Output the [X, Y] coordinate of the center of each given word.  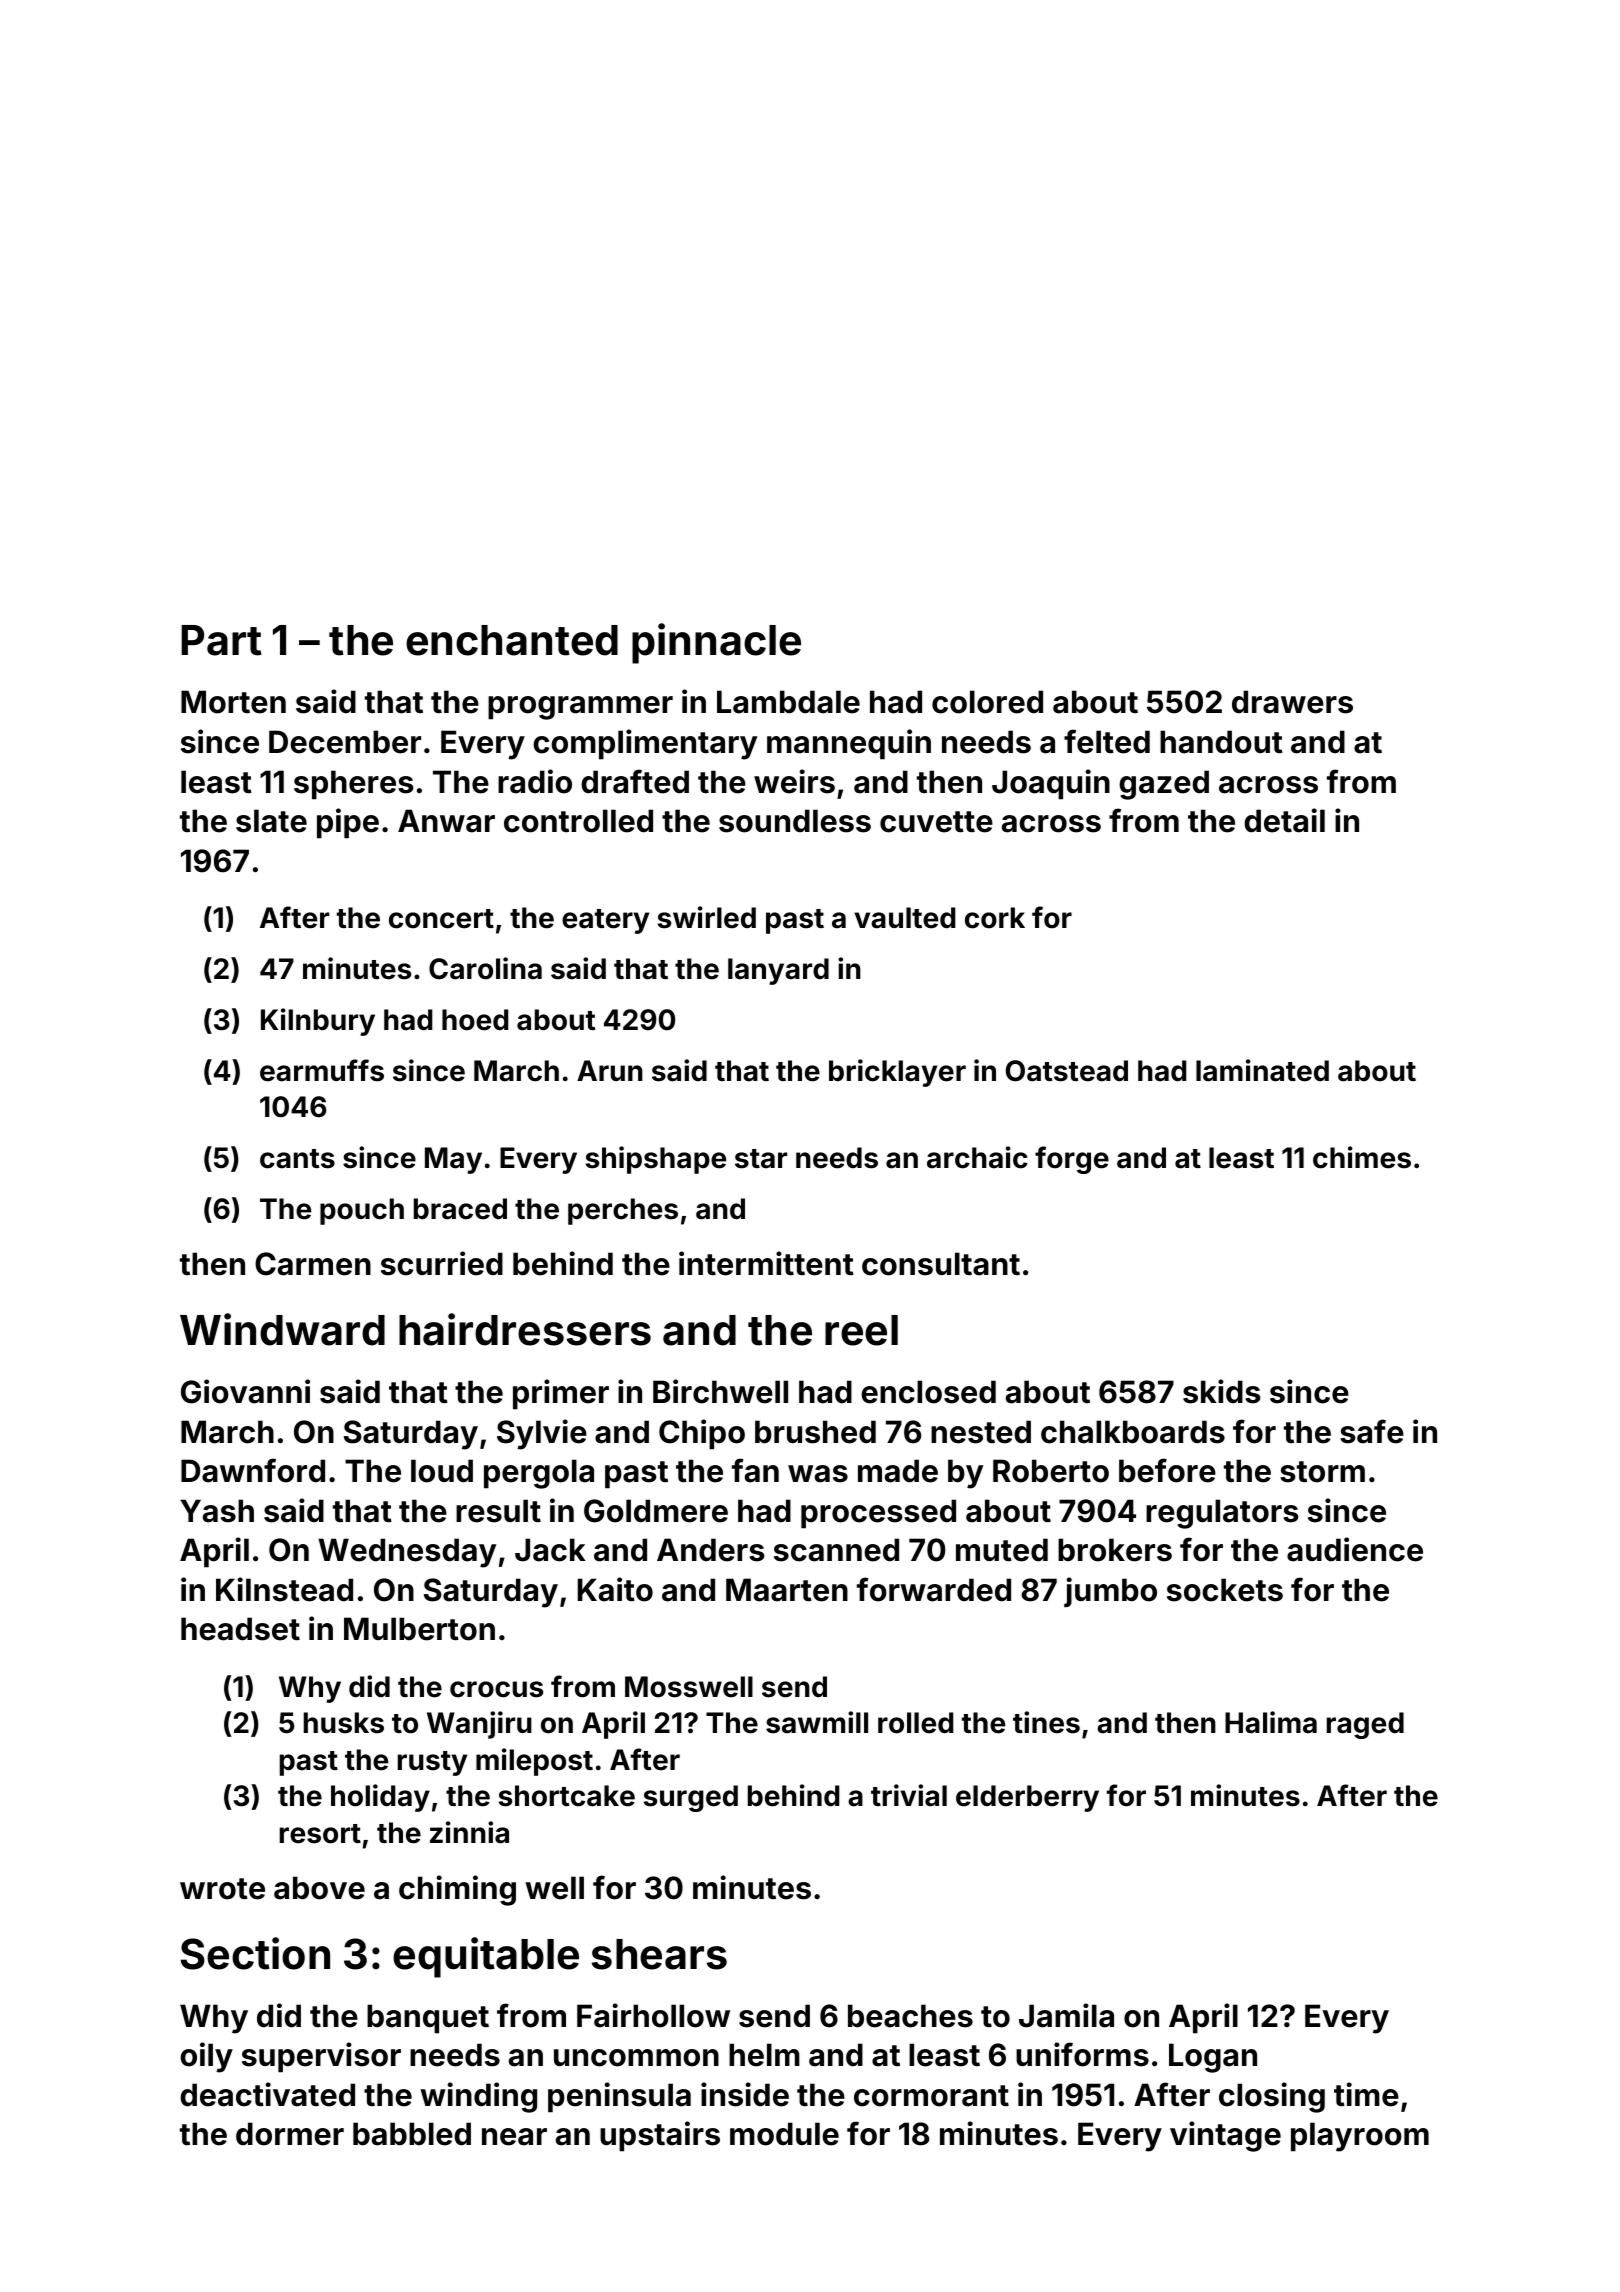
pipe [348, 823]
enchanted [512, 640]
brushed [815, 1432]
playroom [1360, 2137]
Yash [217, 1511]
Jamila [1066, 2015]
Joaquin [1051, 784]
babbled [412, 2134]
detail [1284, 820]
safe [1372, 1431]
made [898, 1471]
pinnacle [716, 643]
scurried [442, 1263]
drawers [1292, 702]
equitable [486, 1957]
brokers [1115, 1550]
